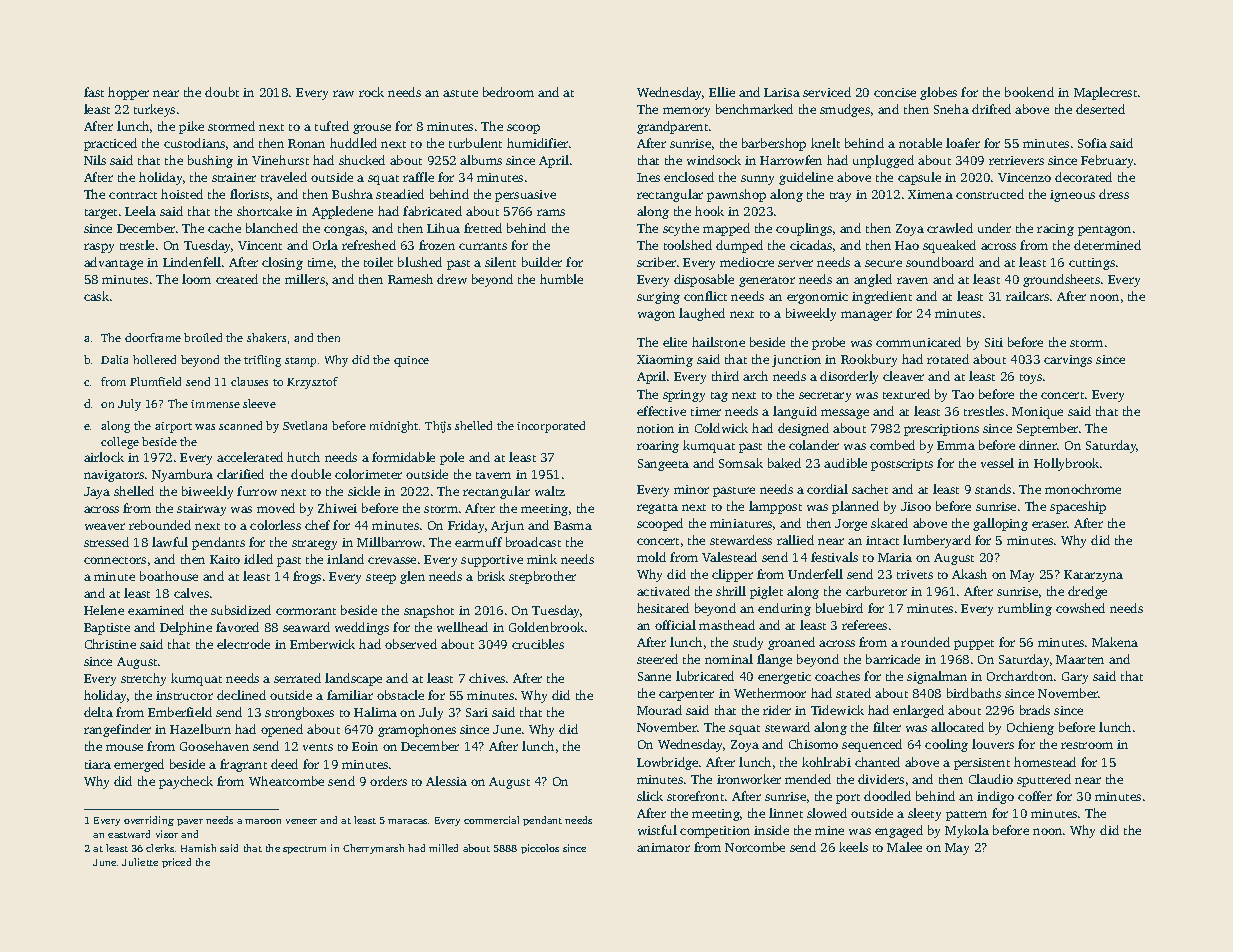 The image size is (1233, 952). What do you see at coordinates (1029, 92) in the screenshot?
I see `bookend` at bounding box center [1029, 92].
